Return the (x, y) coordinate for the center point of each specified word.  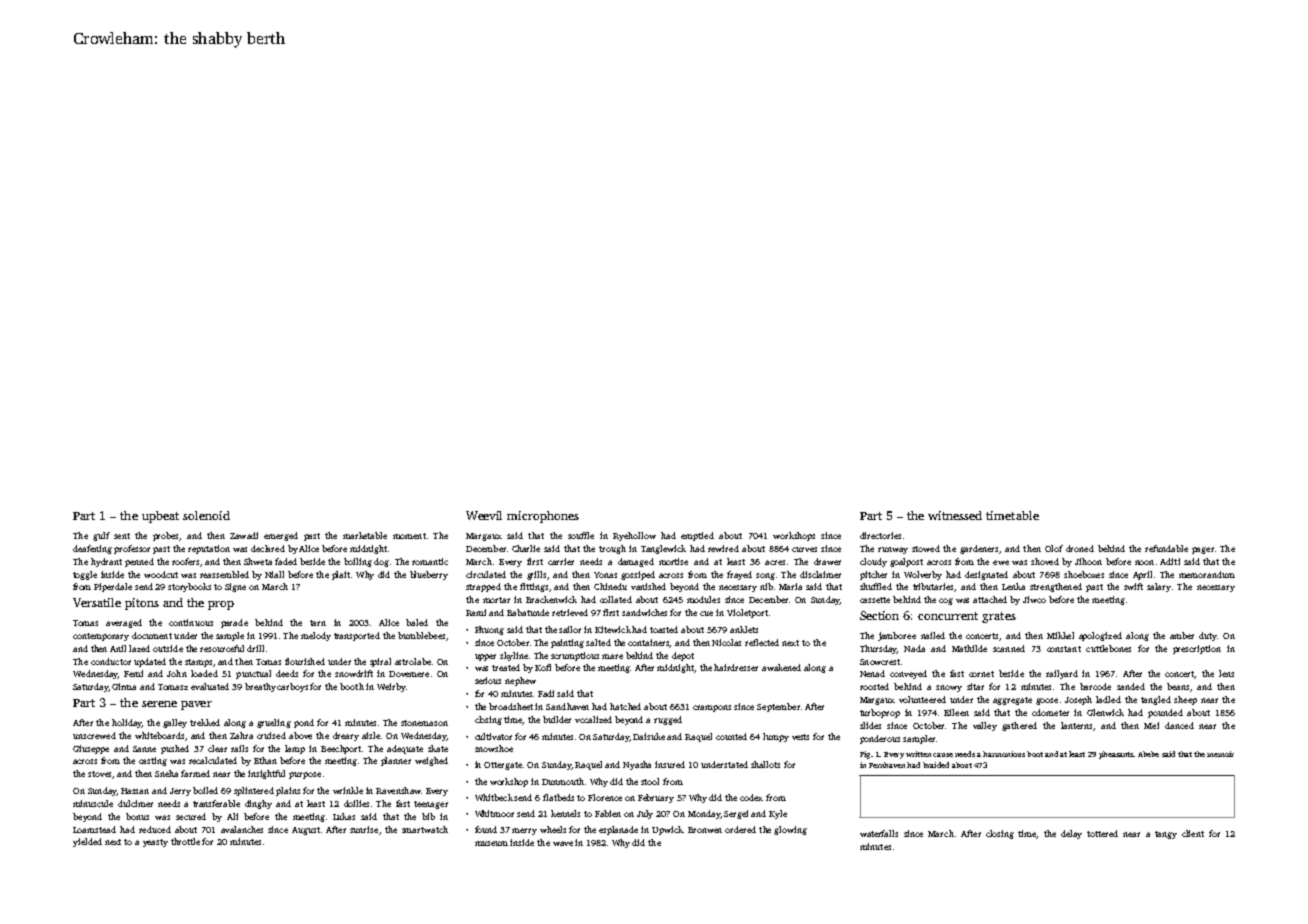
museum (491, 843)
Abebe (1148, 754)
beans (1178, 686)
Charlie (526, 548)
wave (563, 843)
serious (488, 680)
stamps (198, 663)
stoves (100, 775)
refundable (1166, 548)
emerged (281, 536)
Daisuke (649, 736)
